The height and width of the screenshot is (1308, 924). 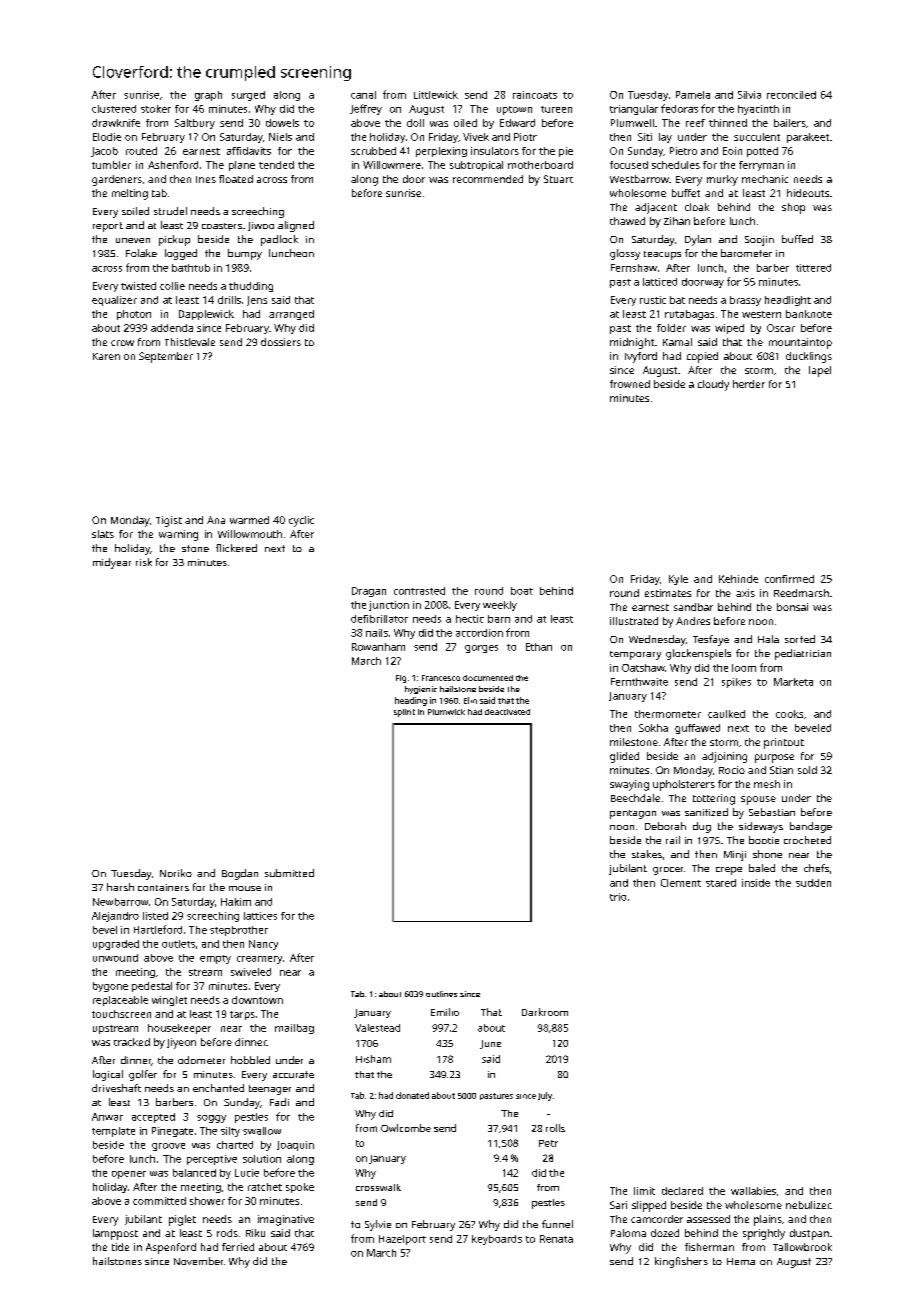 I want to click on dowels, so click(x=282, y=123).
